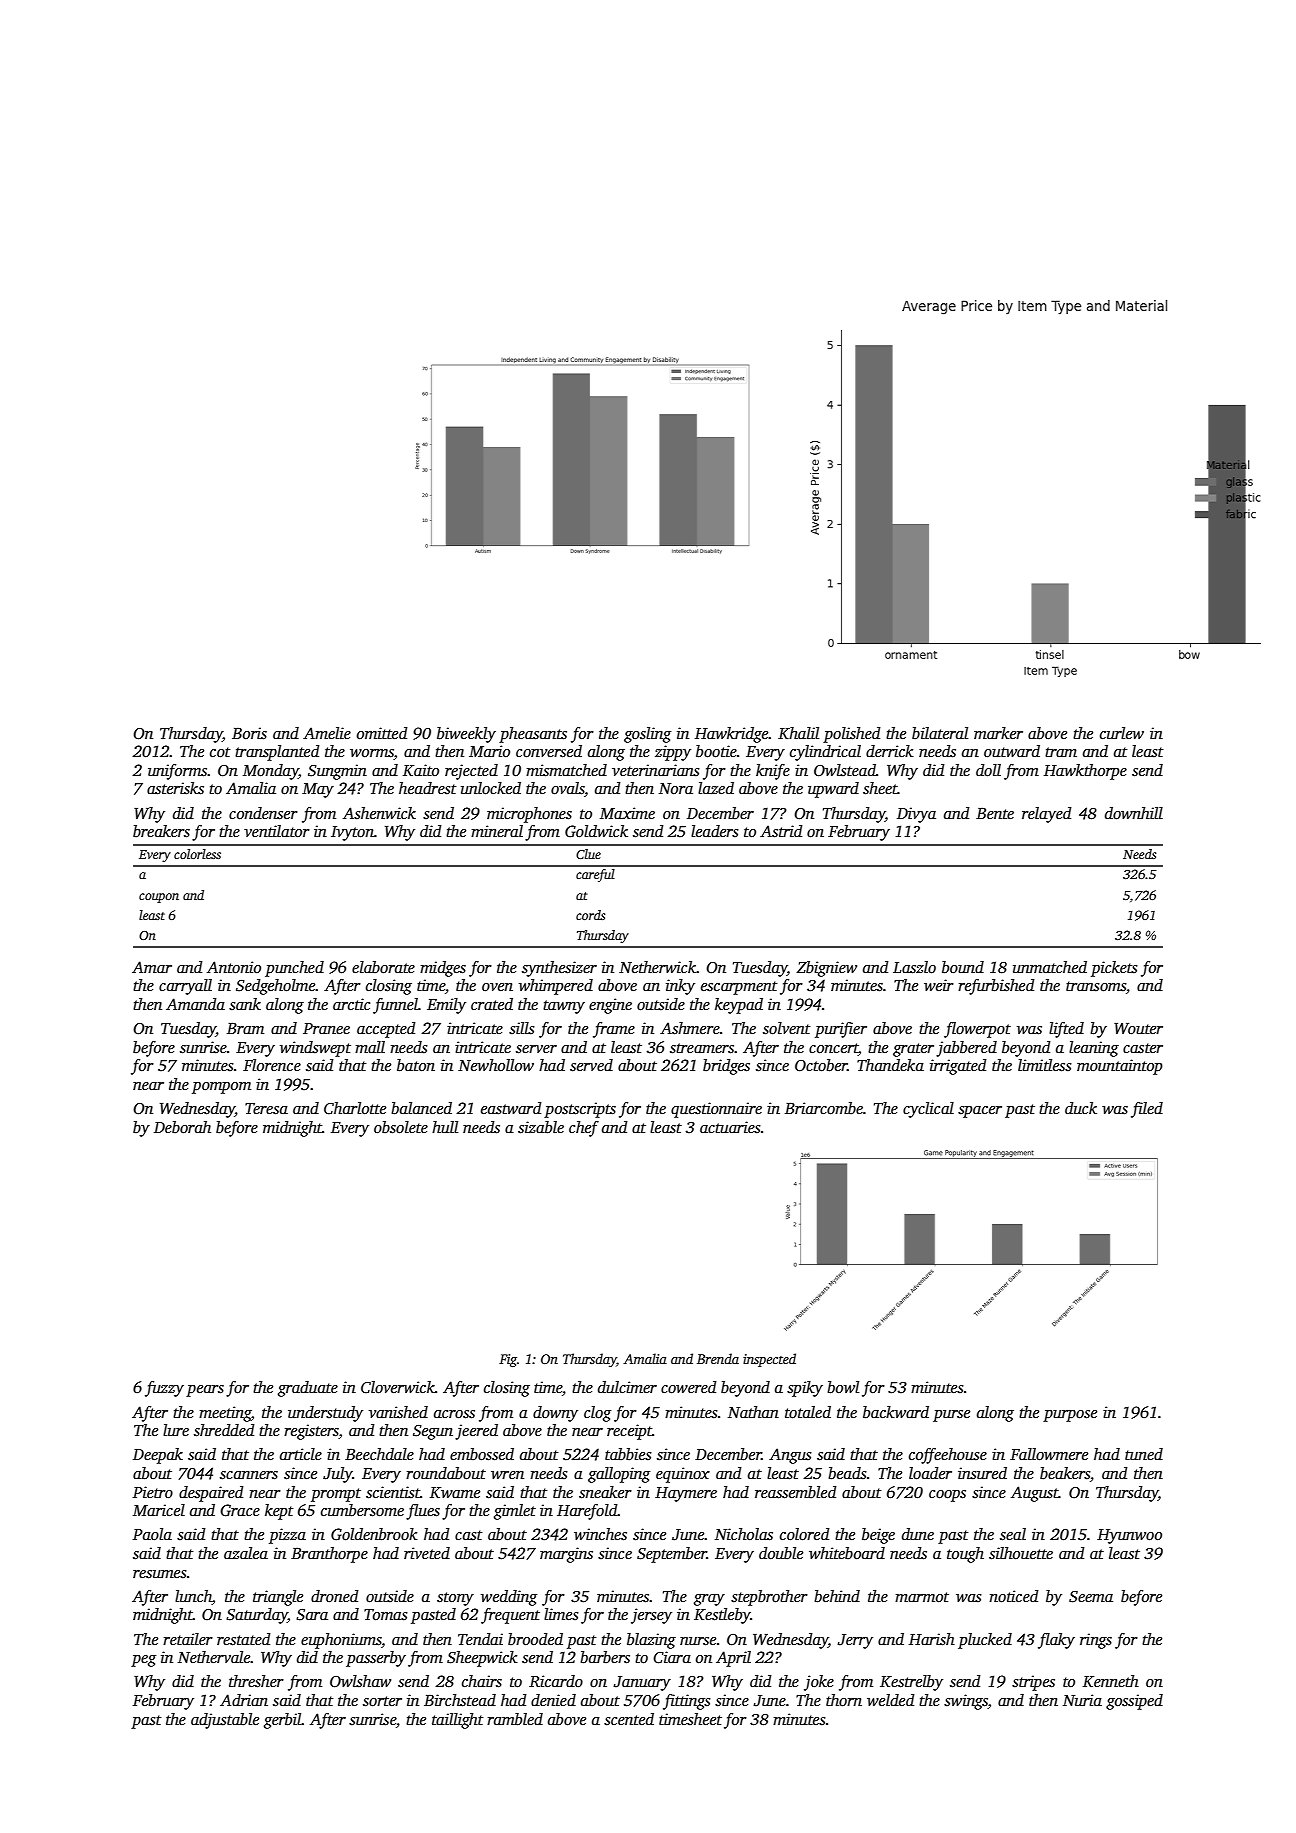  What do you see at coordinates (287, 1536) in the document?
I see `pizza` at bounding box center [287, 1536].
